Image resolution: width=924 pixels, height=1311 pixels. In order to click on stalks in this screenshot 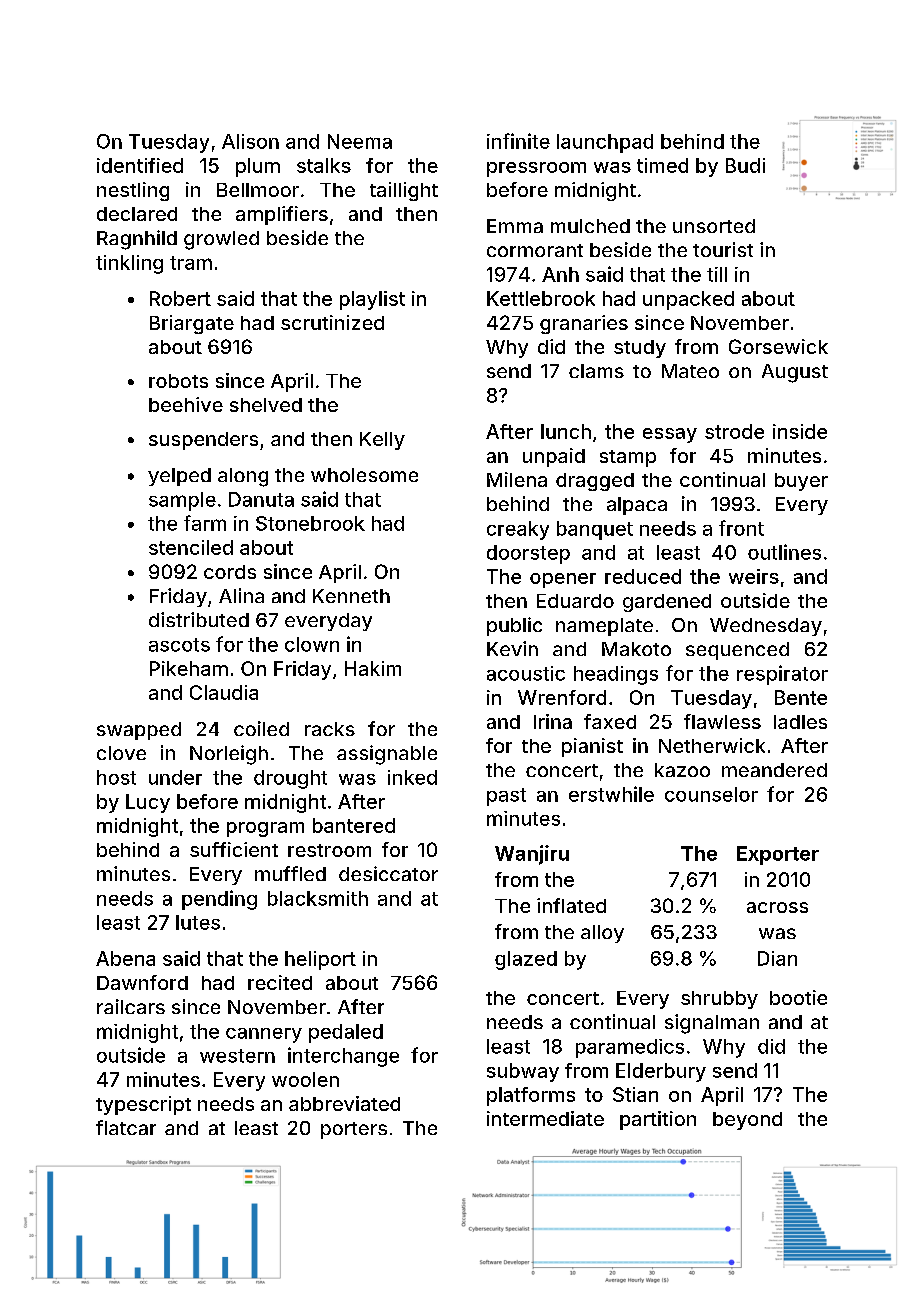, I will do `click(324, 165)`.
